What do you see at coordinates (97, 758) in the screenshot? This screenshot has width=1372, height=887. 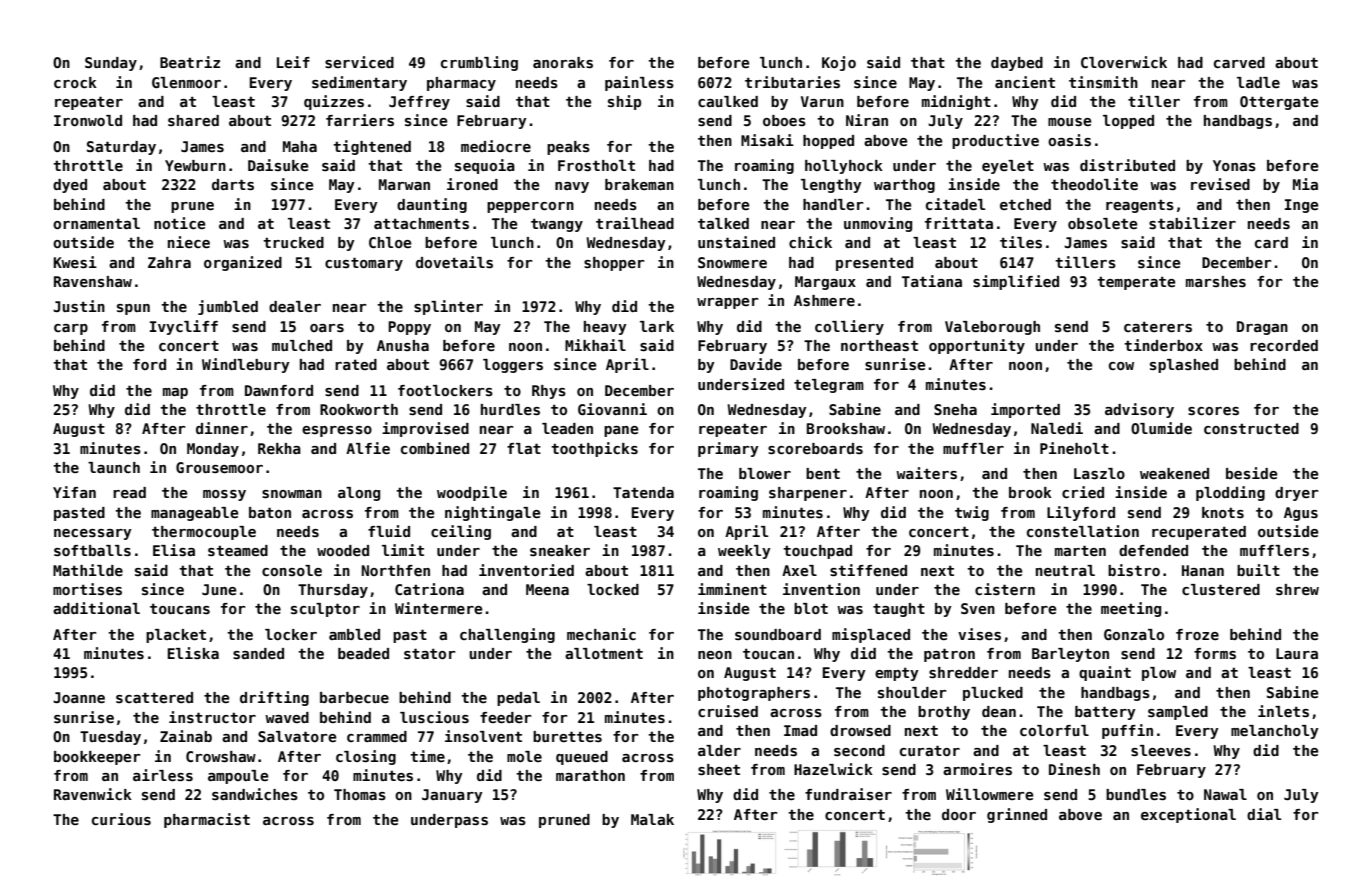 I see `bookkeeper` at bounding box center [97, 758].
